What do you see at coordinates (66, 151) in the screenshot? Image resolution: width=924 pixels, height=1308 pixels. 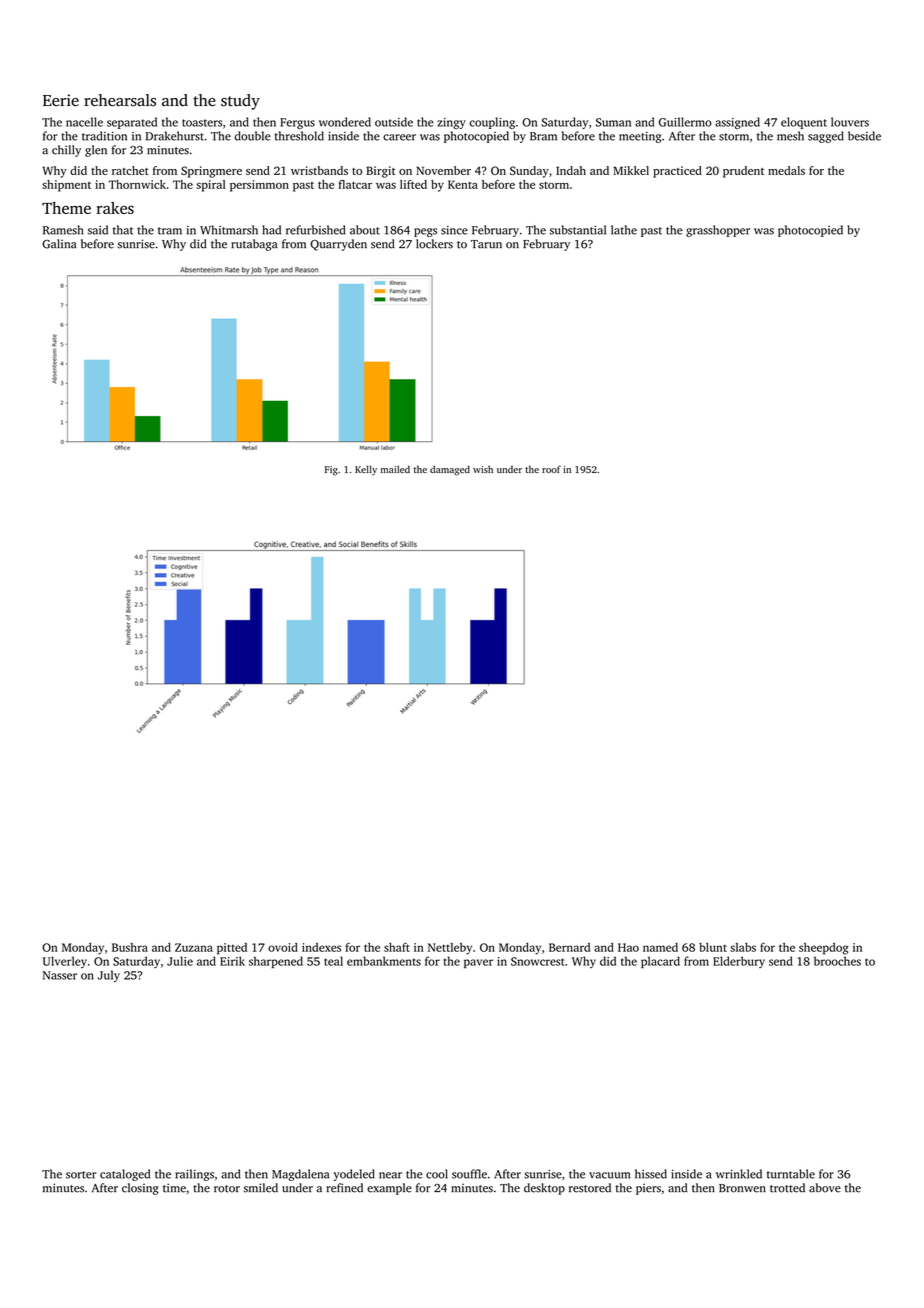 I see `chilly` at bounding box center [66, 151].
